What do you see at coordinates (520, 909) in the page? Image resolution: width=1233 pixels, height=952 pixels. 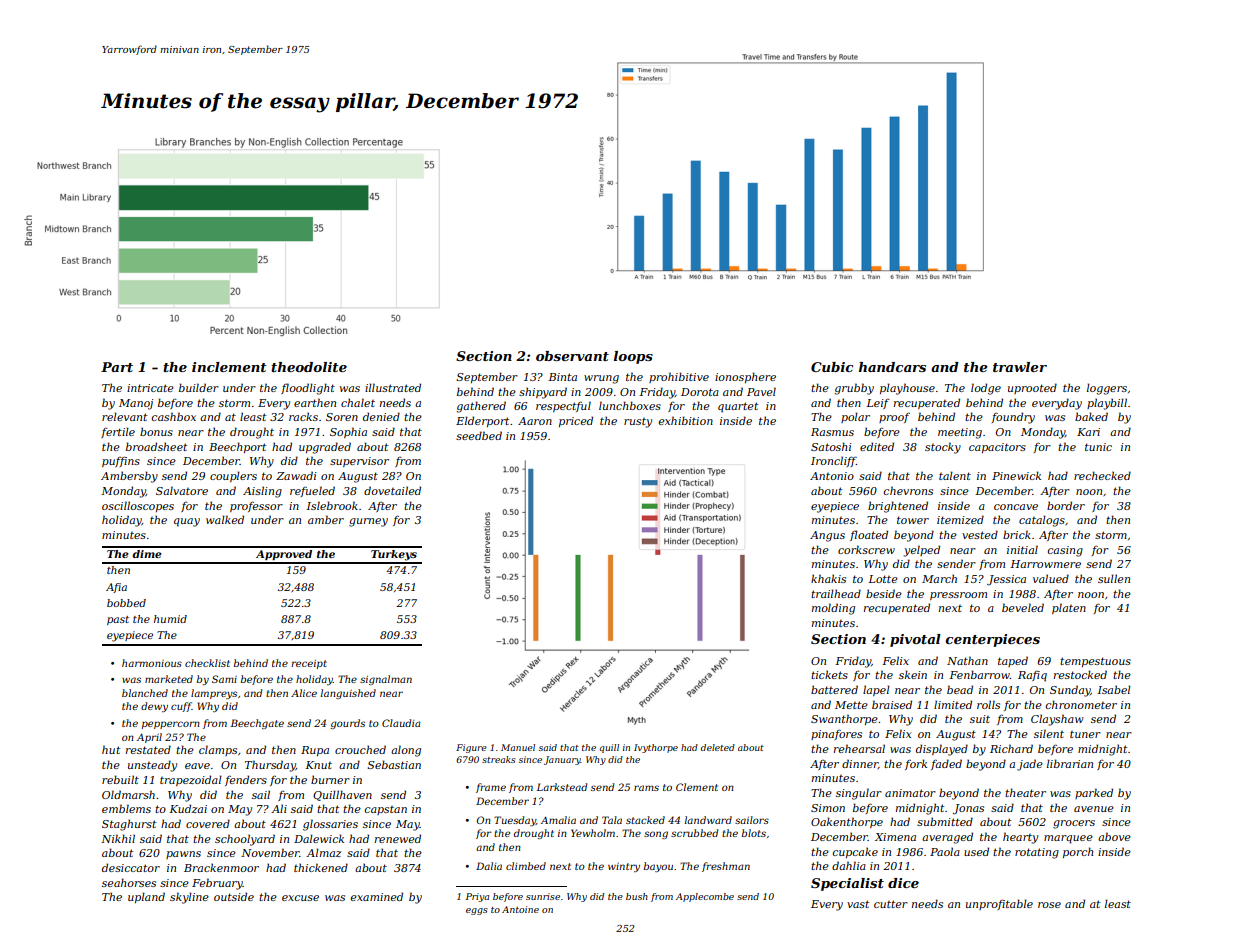 I see `Antoine` at bounding box center [520, 909].
